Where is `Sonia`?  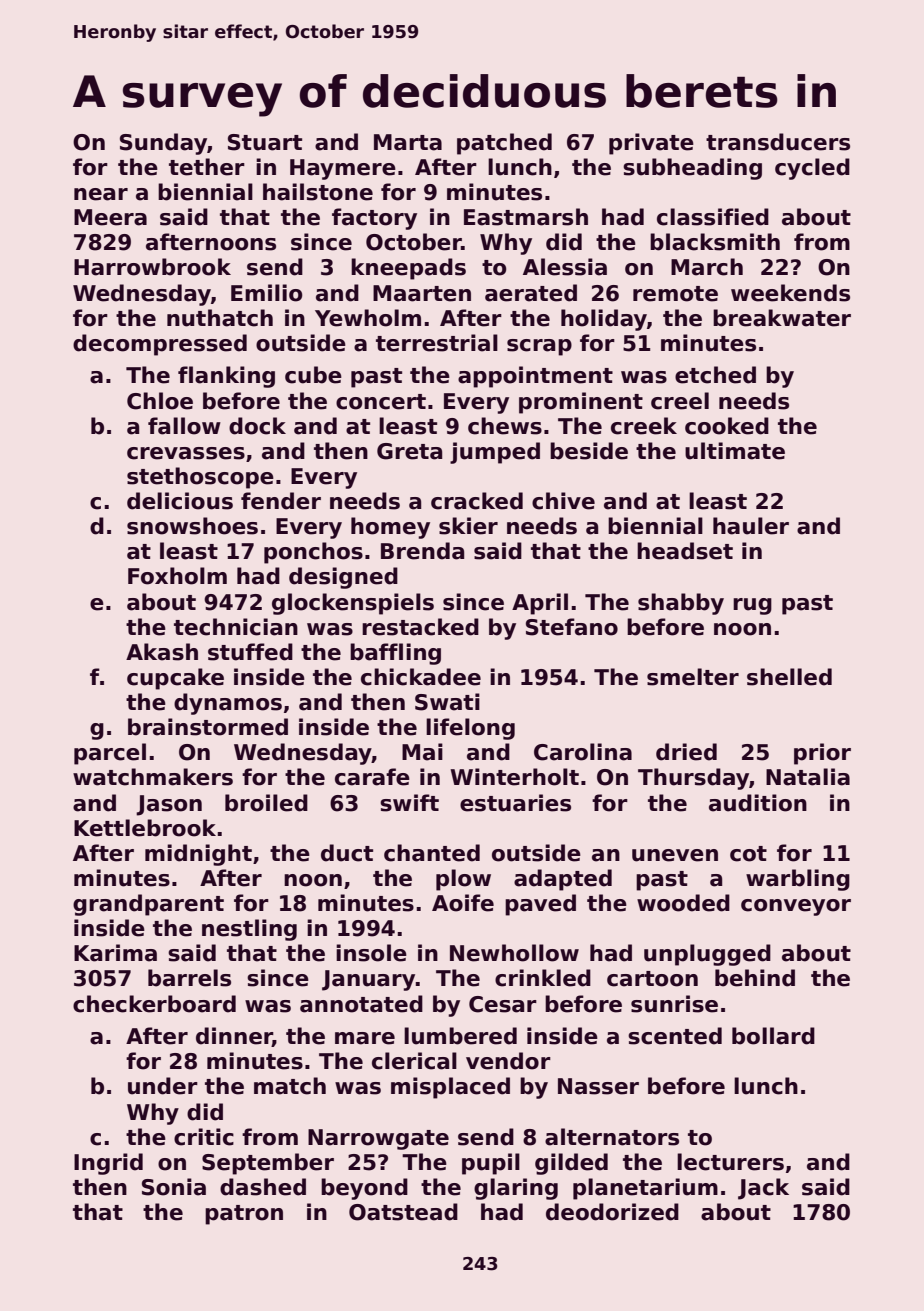
Sonia is located at coordinates (174, 1187).
